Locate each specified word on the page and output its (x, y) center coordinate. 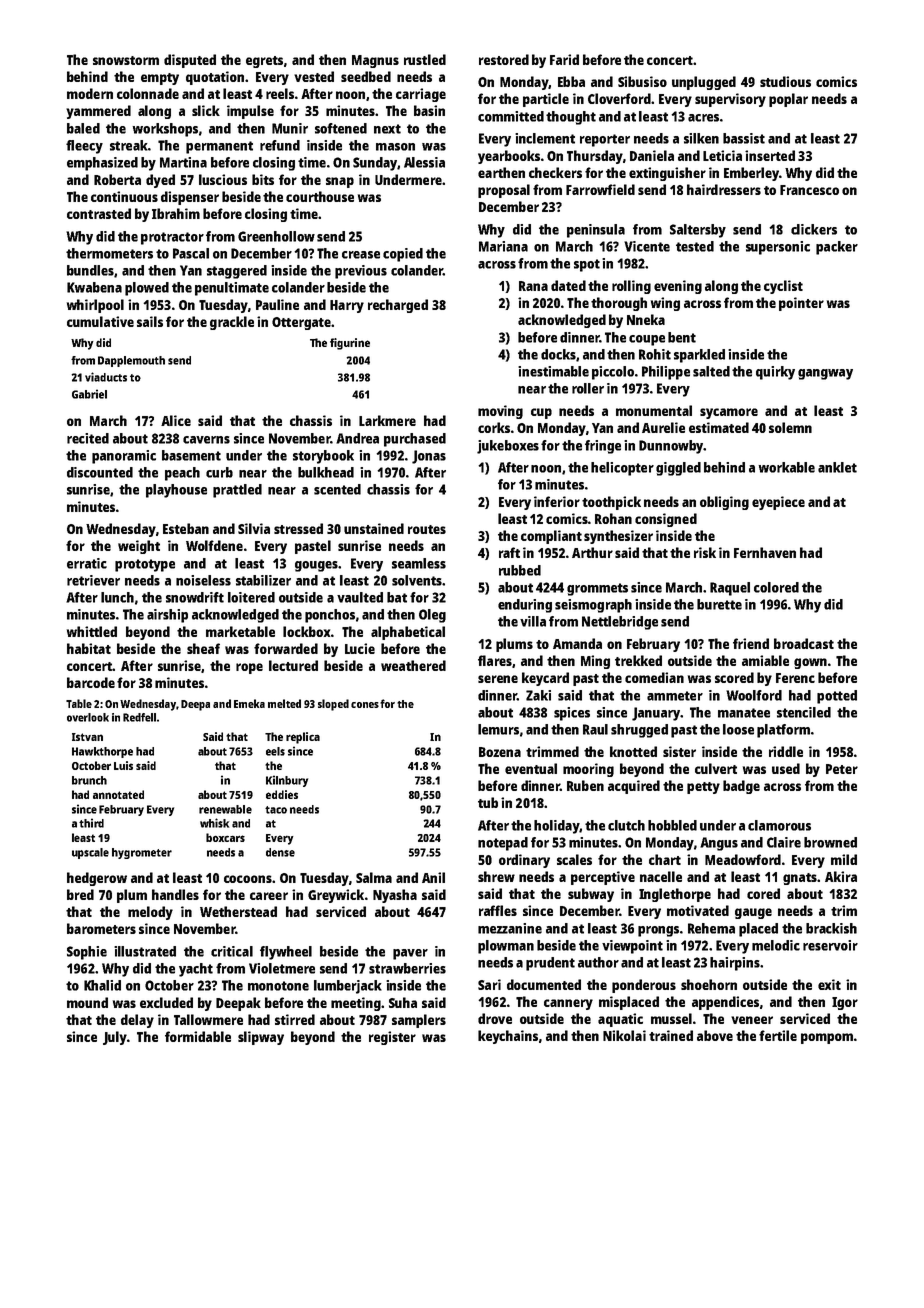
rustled (425, 59)
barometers (101, 928)
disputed (190, 61)
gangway (825, 374)
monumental (654, 410)
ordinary (524, 861)
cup (541, 413)
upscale (90, 853)
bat (397, 597)
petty (703, 788)
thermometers (109, 253)
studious (785, 81)
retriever (93, 580)
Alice (176, 420)
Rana (533, 286)
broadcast (804, 643)
